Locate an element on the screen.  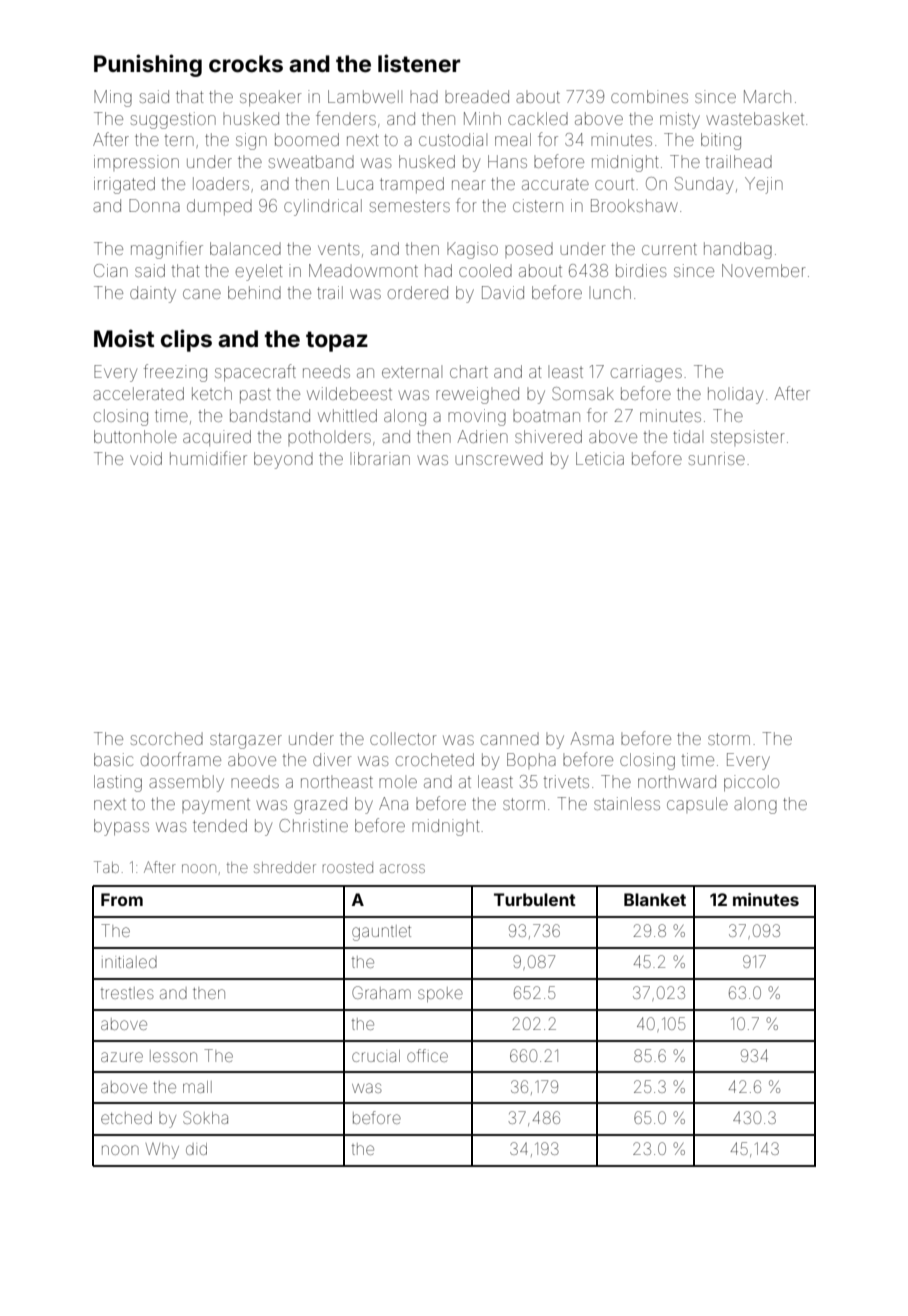
Sokha is located at coordinates (205, 1117).
